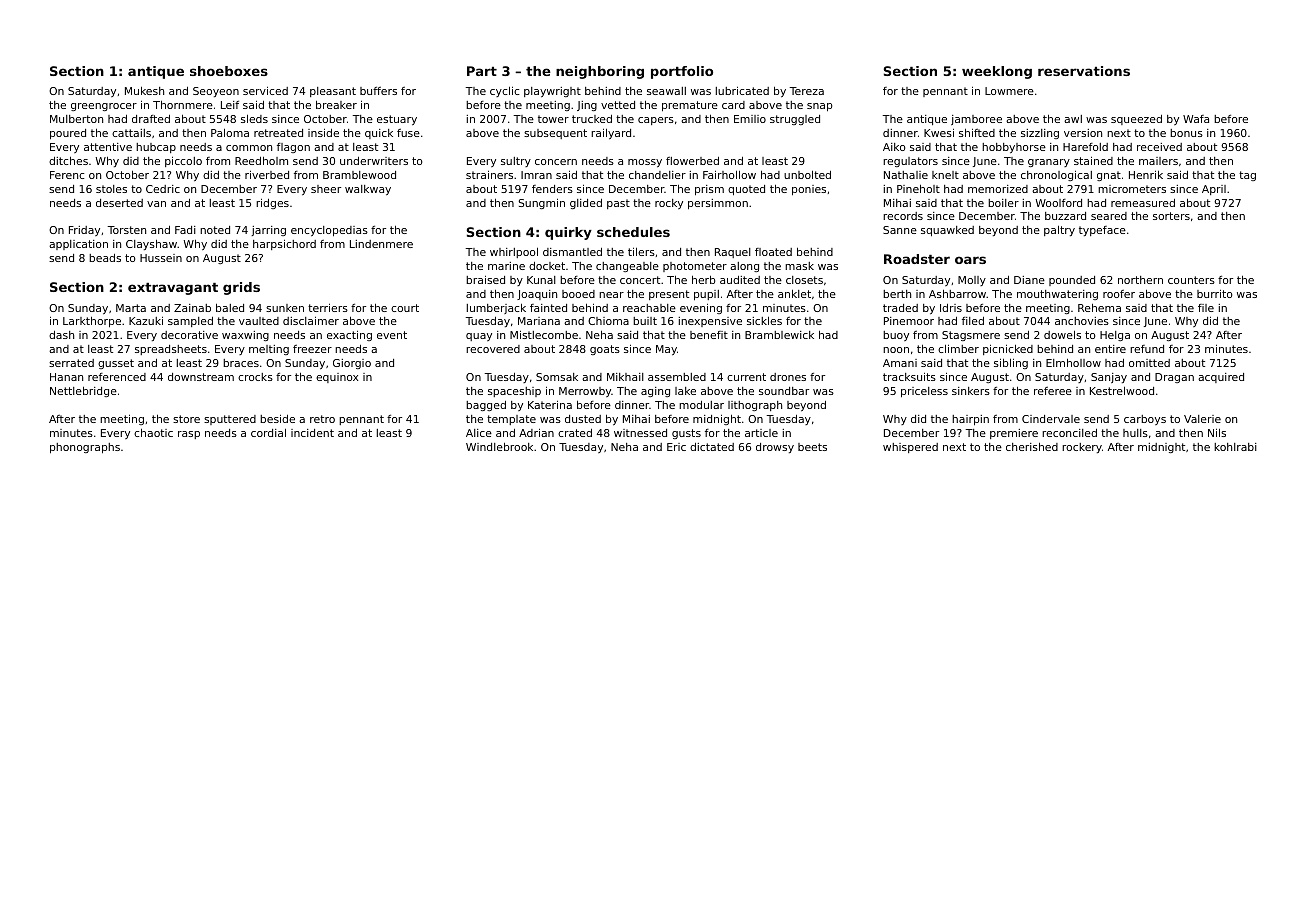  What do you see at coordinates (312, 433) in the screenshot?
I see `incident` at bounding box center [312, 433].
